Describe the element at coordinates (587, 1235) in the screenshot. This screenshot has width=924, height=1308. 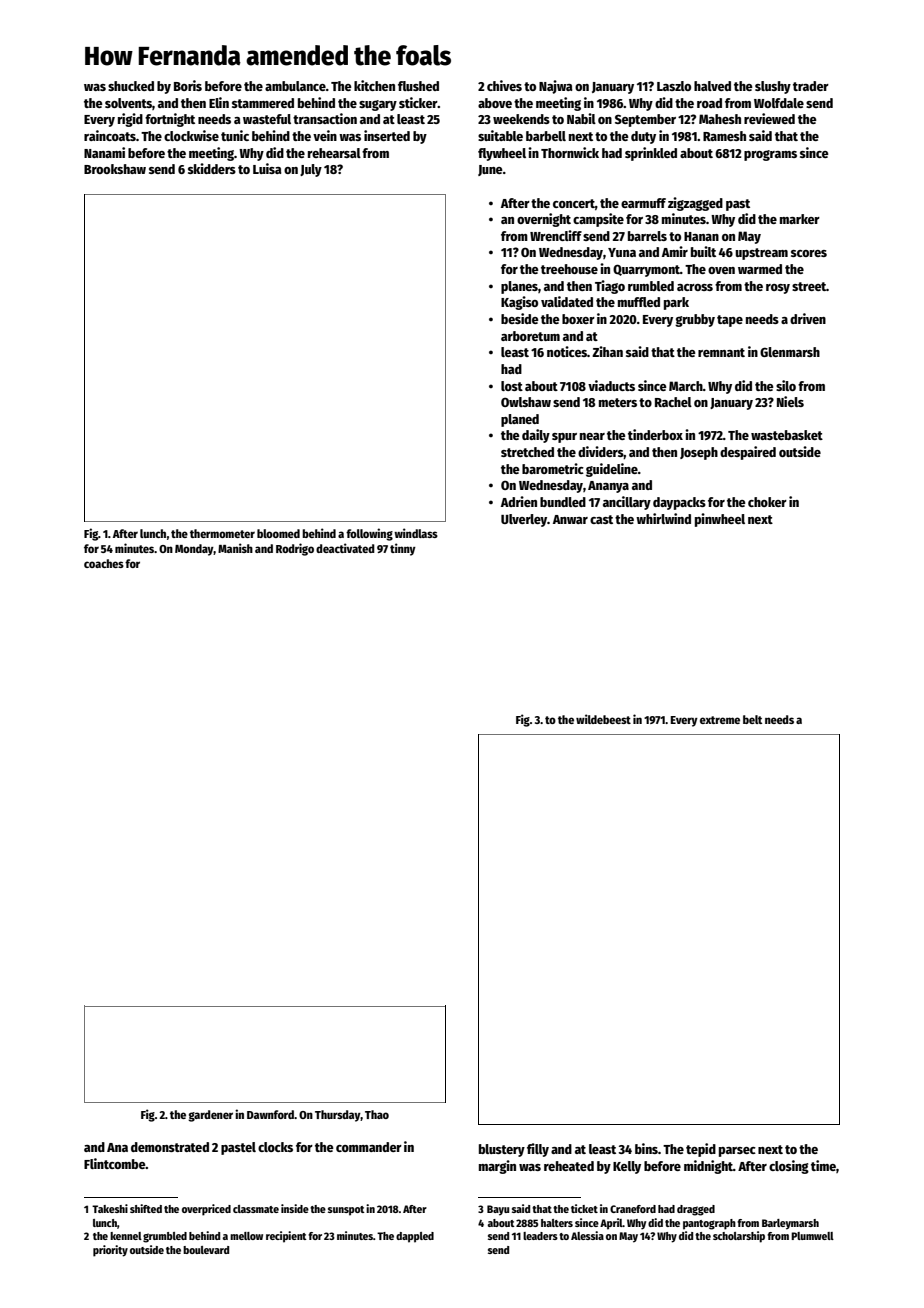
I see `Alessia` at that location.
